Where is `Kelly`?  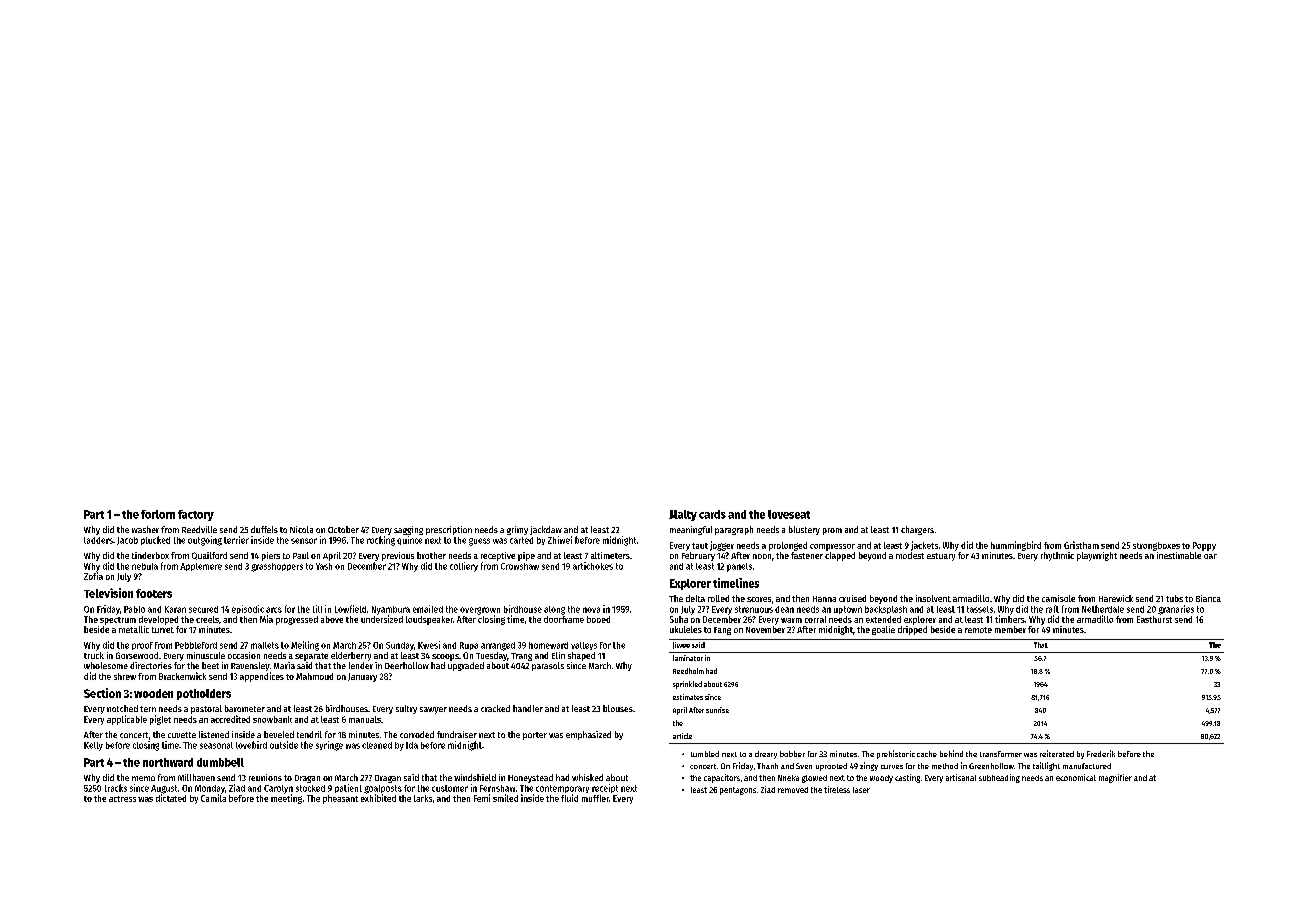
Kelly is located at coordinates (93, 746).
